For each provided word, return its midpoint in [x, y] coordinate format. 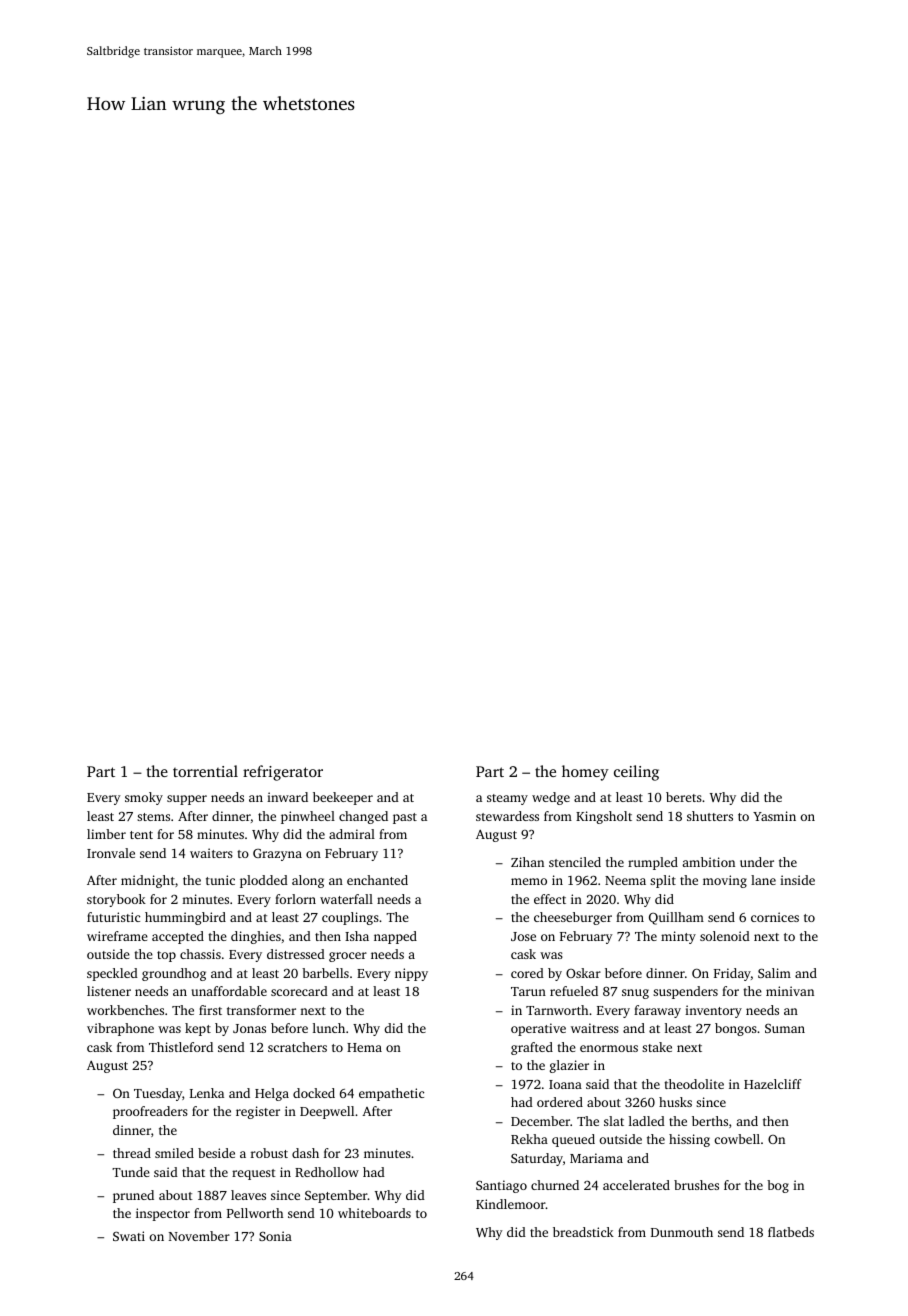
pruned [133, 1196]
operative [538, 1029]
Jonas [249, 1028]
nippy [411, 974]
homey [585, 773]
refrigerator [283, 773]
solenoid [725, 936]
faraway [657, 1011]
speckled [112, 974]
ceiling [636, 773]
